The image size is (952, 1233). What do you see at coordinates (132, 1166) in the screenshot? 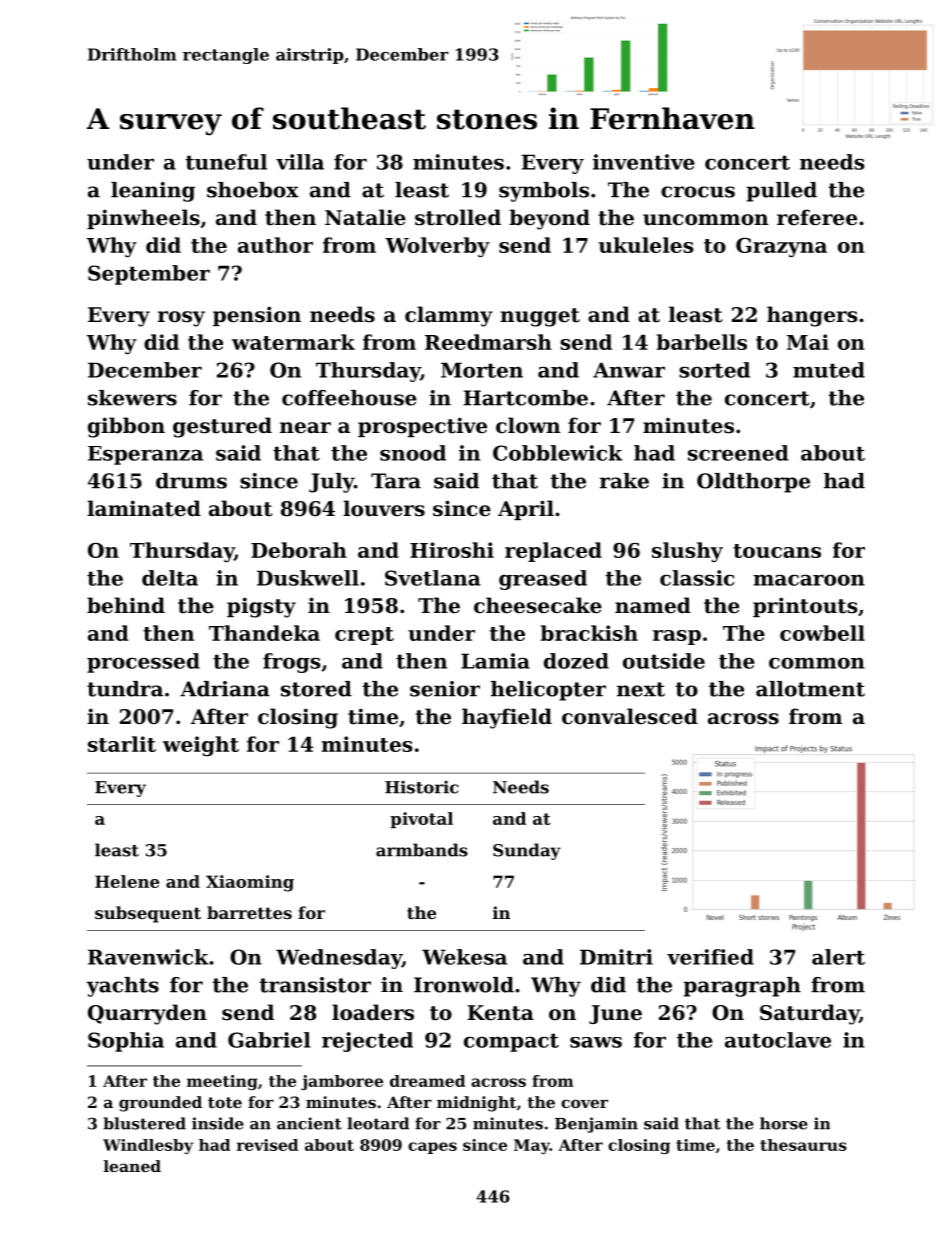
I see `leaned` at bounding box center [132, 1166].
